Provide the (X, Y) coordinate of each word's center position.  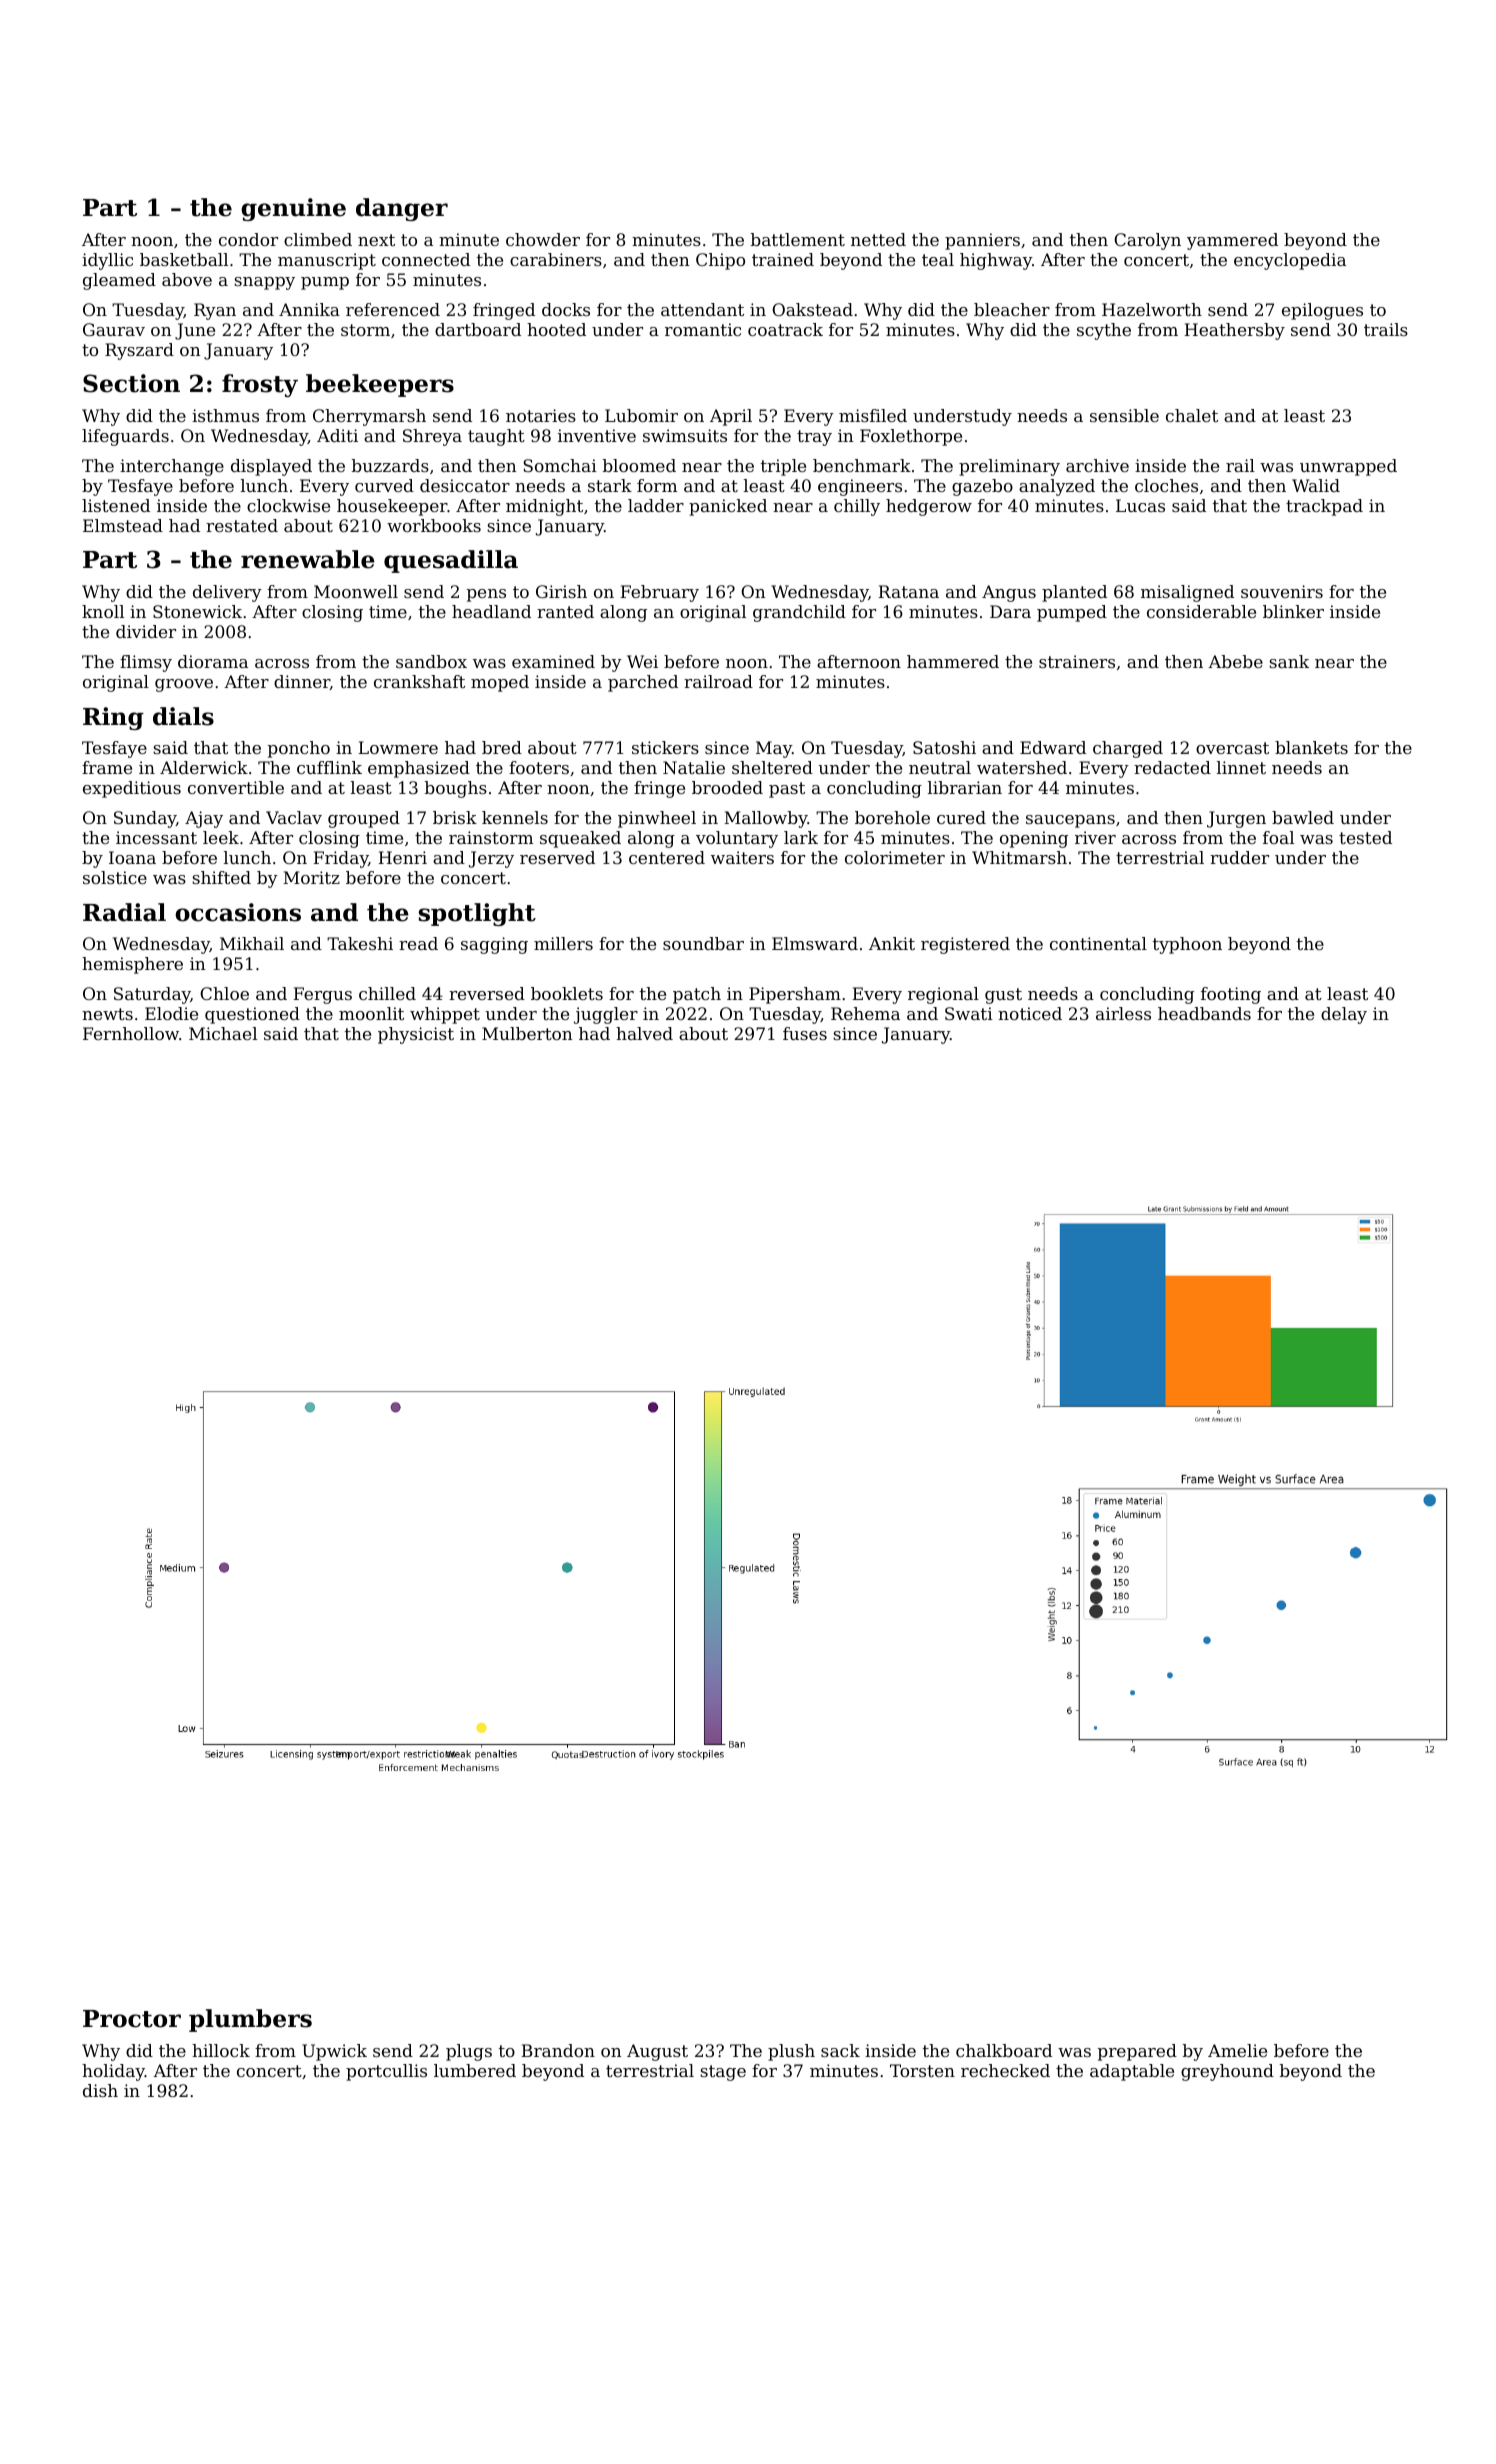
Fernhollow (131, 1033)
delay (1344, 1015)
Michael (223, 1033)
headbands (1204, 1013)
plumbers (250, 2020)
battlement (798, 239)
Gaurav (114, 329)
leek (221, 837)
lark (801, 837)
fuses (805, 1033)
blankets (1311, 747)
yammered (1232, 241)
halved (644, 1033)
